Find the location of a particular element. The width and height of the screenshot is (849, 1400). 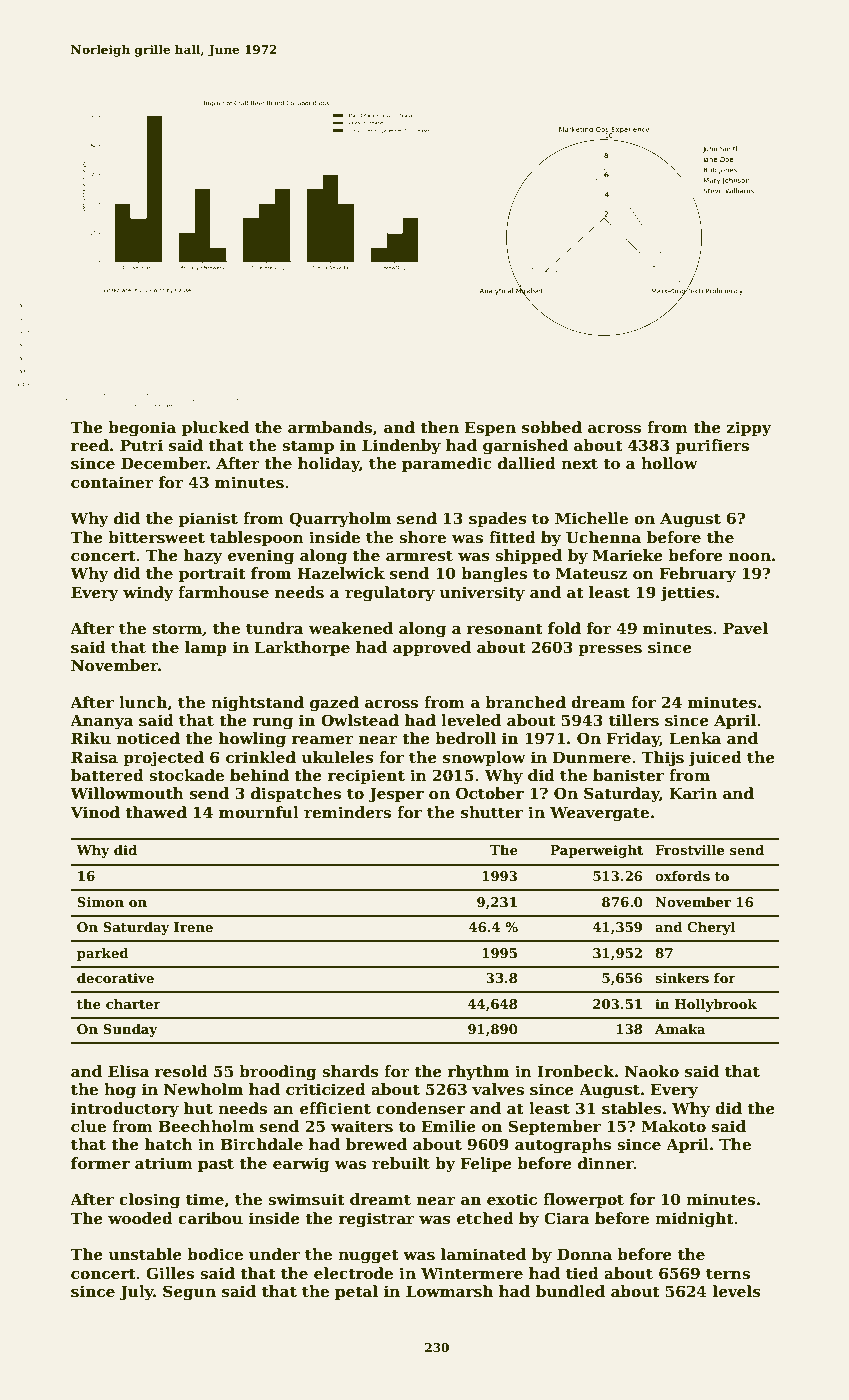

shards is located at coordinates (350, 1071).
